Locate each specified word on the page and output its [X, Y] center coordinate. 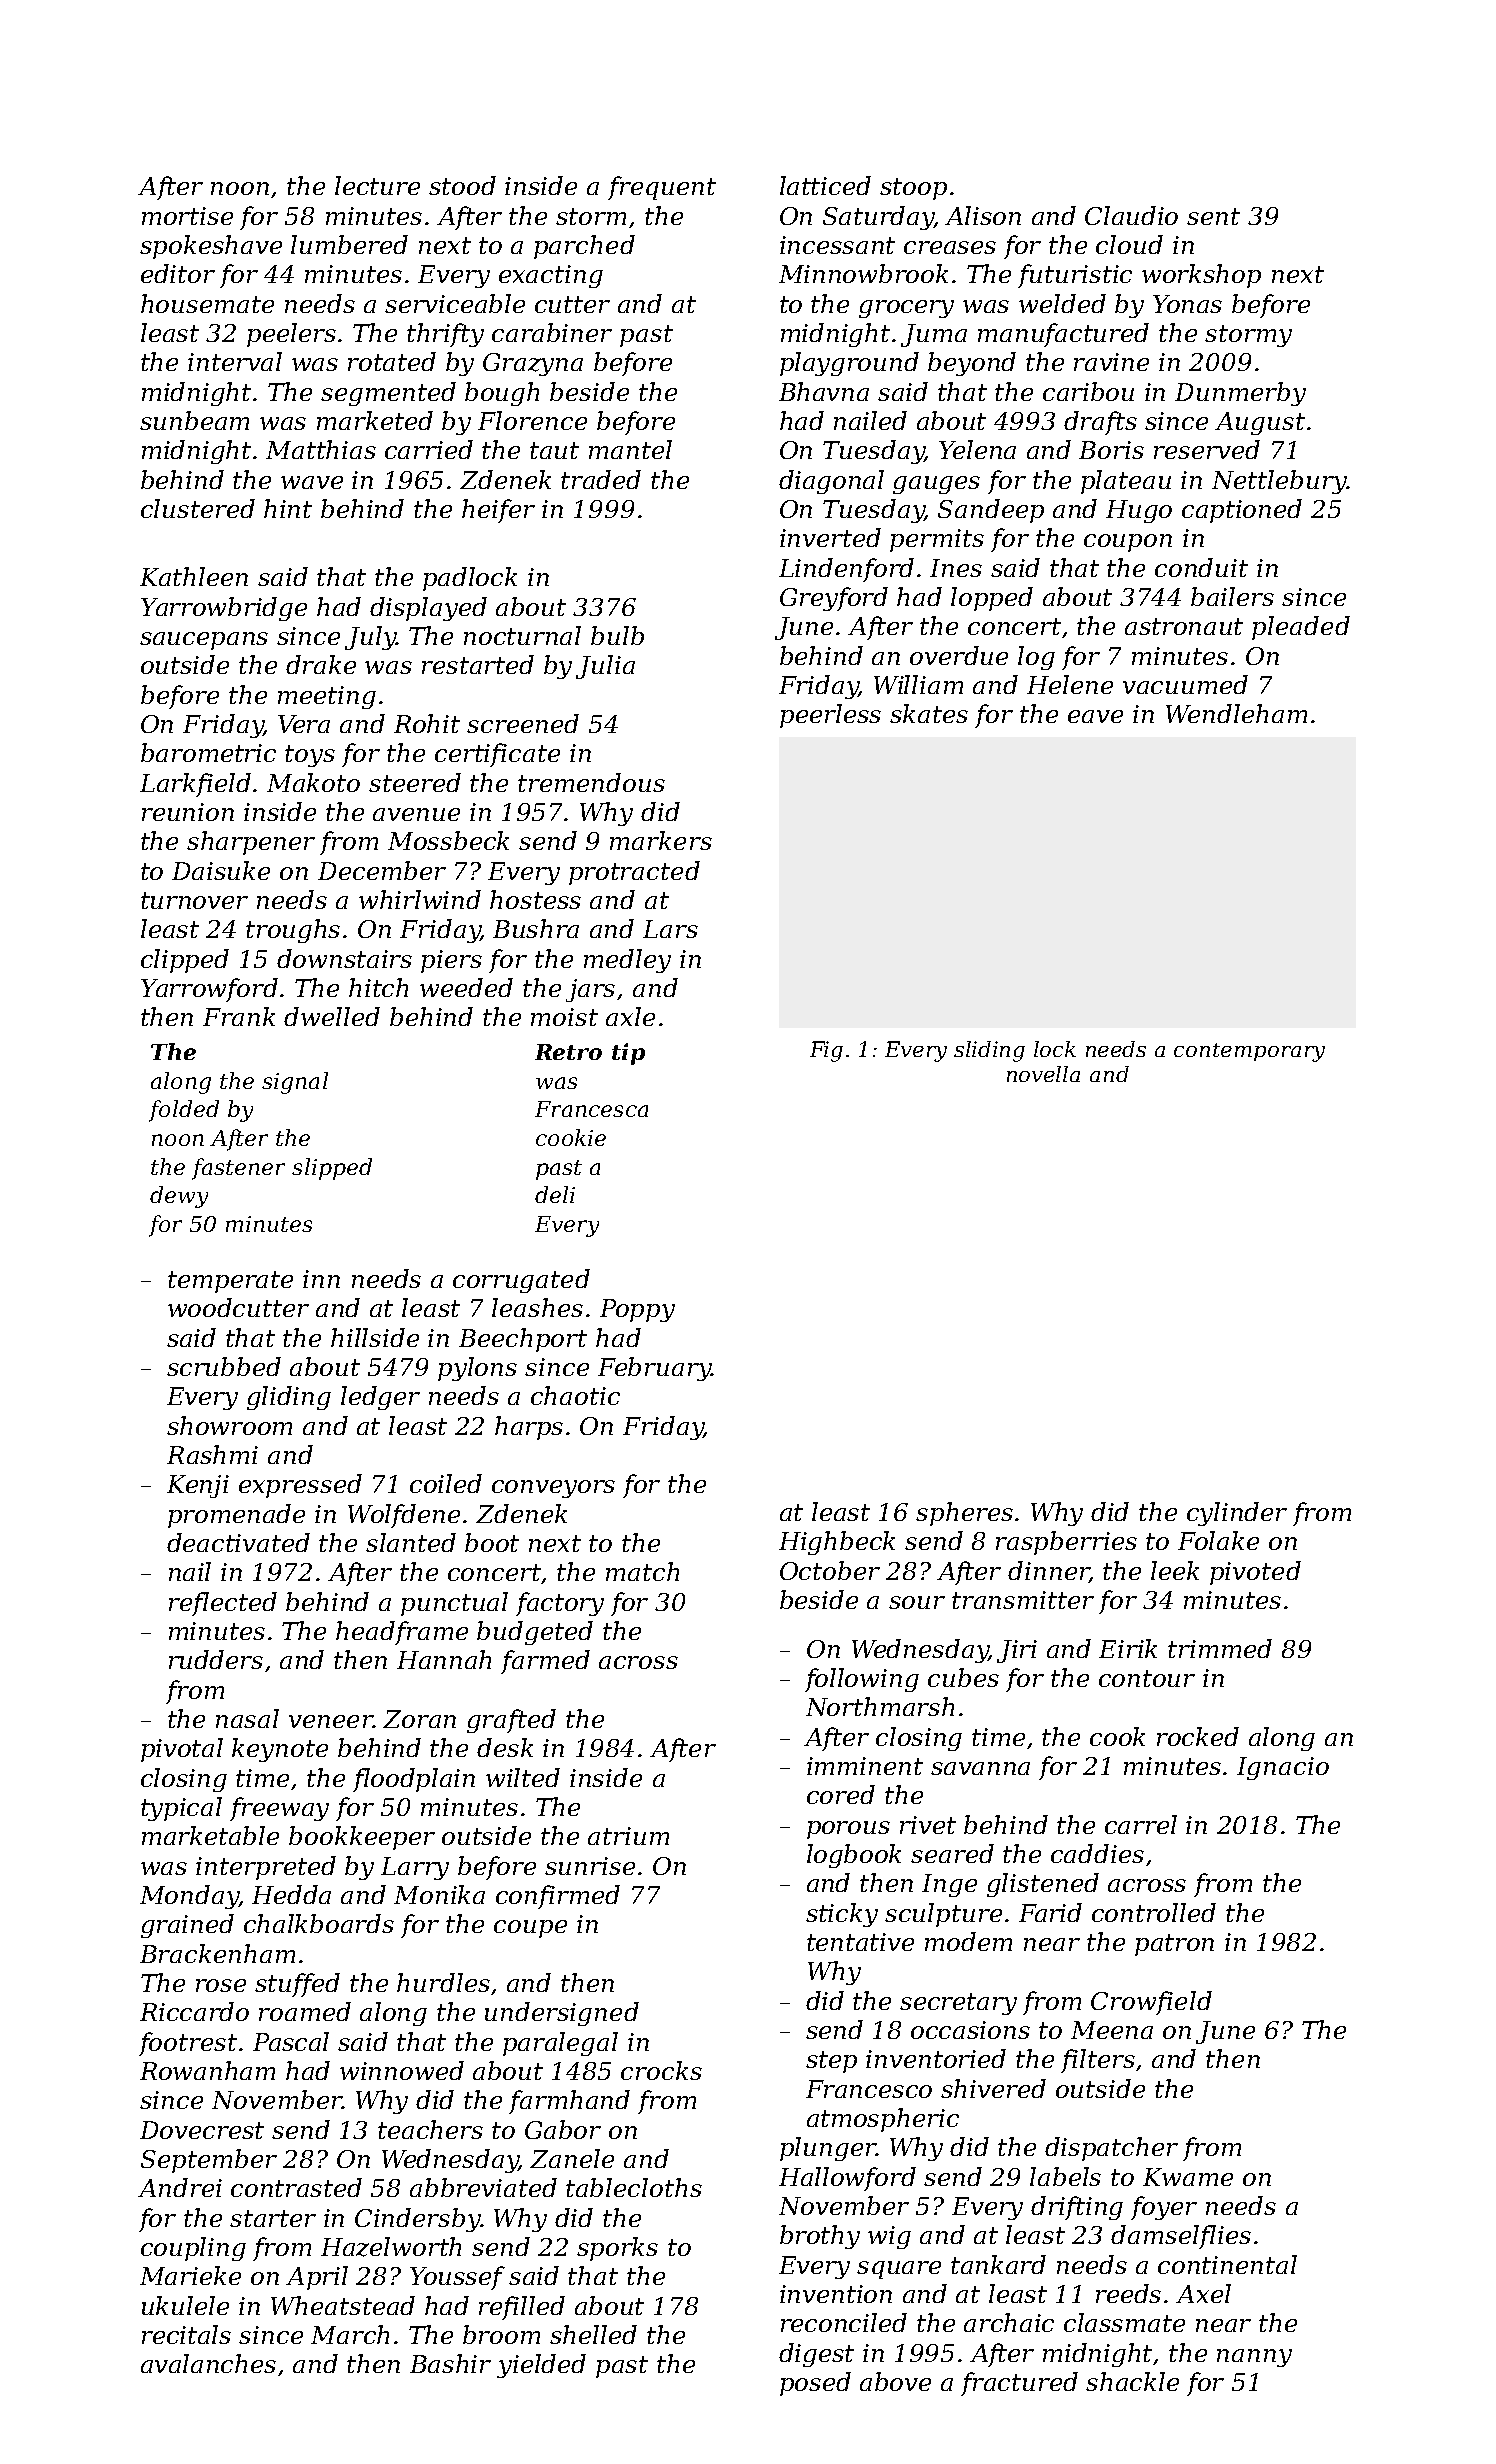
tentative [860, 1942]
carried [429, 449]
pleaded [1301, 628]
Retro [568, 1052]
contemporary [1249, 1052]
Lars [670, 929]
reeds [1128, 2293]
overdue [959, 655]
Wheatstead [343, 2305]
